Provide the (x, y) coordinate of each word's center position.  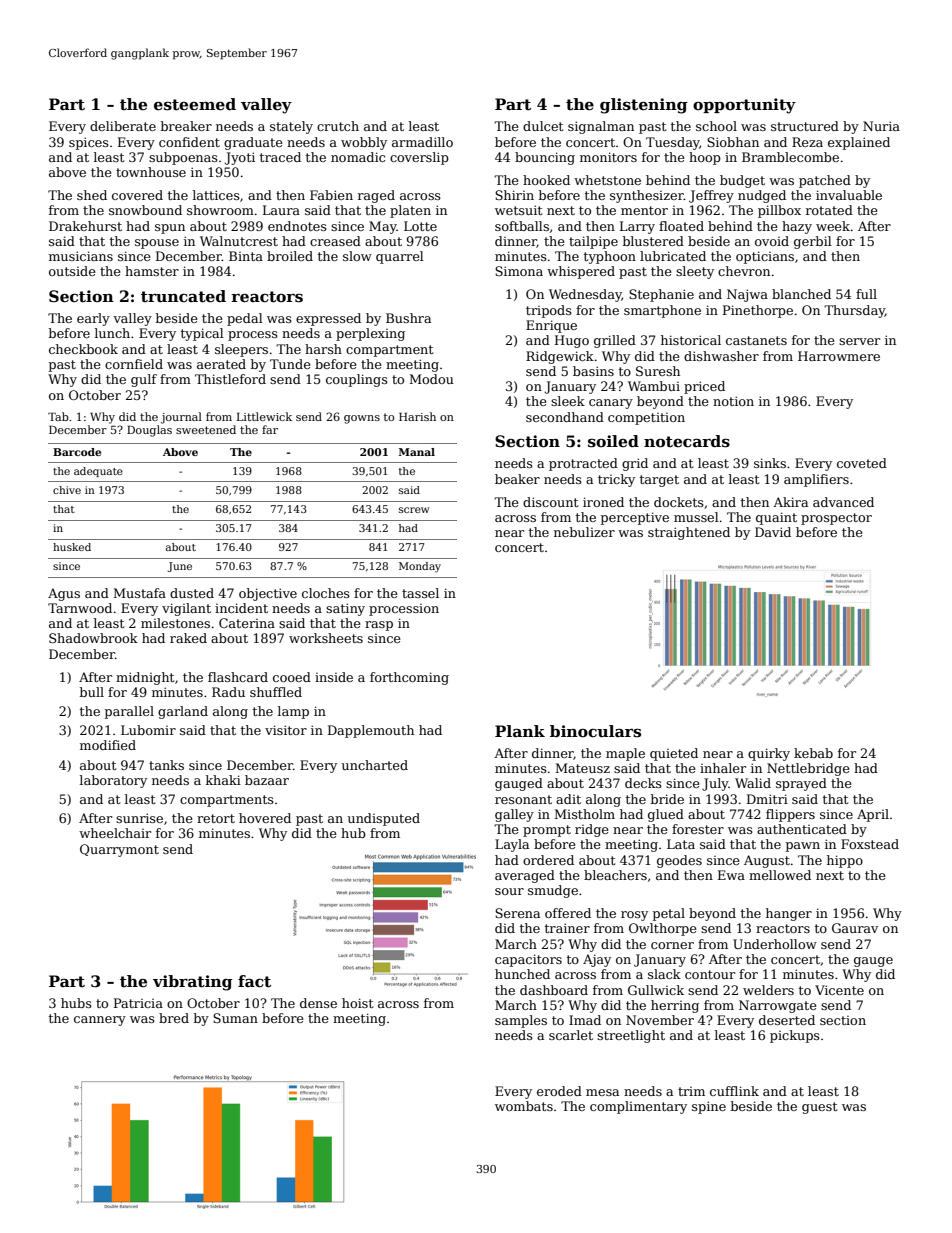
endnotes (297, 226)
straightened (689, 533)
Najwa (747, 295)
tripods (549, 311)
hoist (357, 1003)
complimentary (638, 1107)
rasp (379, 626)
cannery (100, 1021)
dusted (192, 593)
